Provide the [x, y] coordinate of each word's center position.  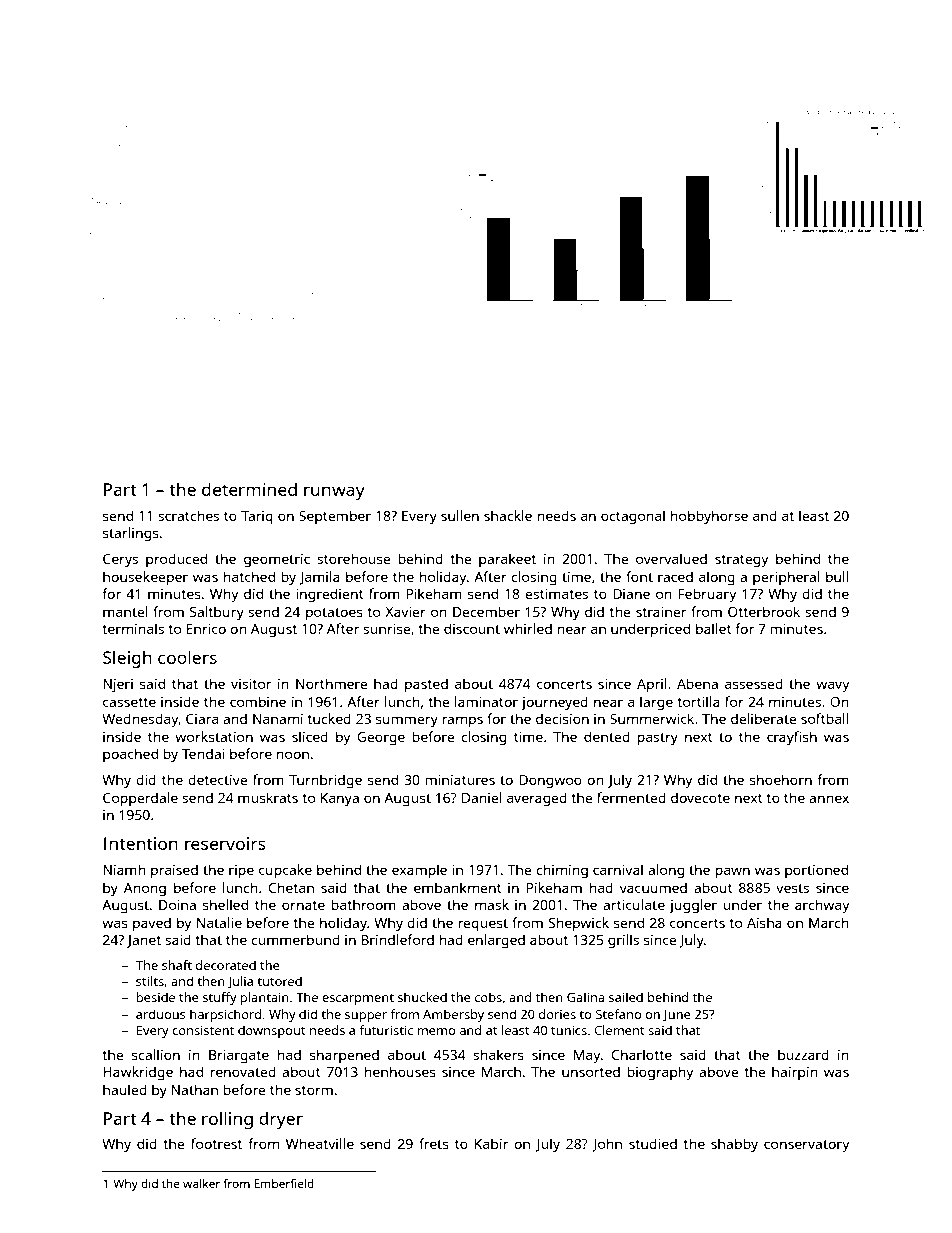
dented [607, 736]
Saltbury [217, 613]
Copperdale [140, 799]
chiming [562, 871]
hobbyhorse [709, 517]
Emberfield [284, 1183]
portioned [816, 871]
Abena [697, 683]
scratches [188, 515]
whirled [528, 628]
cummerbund [295, 939]
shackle [508, 515]
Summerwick [652, 718]
